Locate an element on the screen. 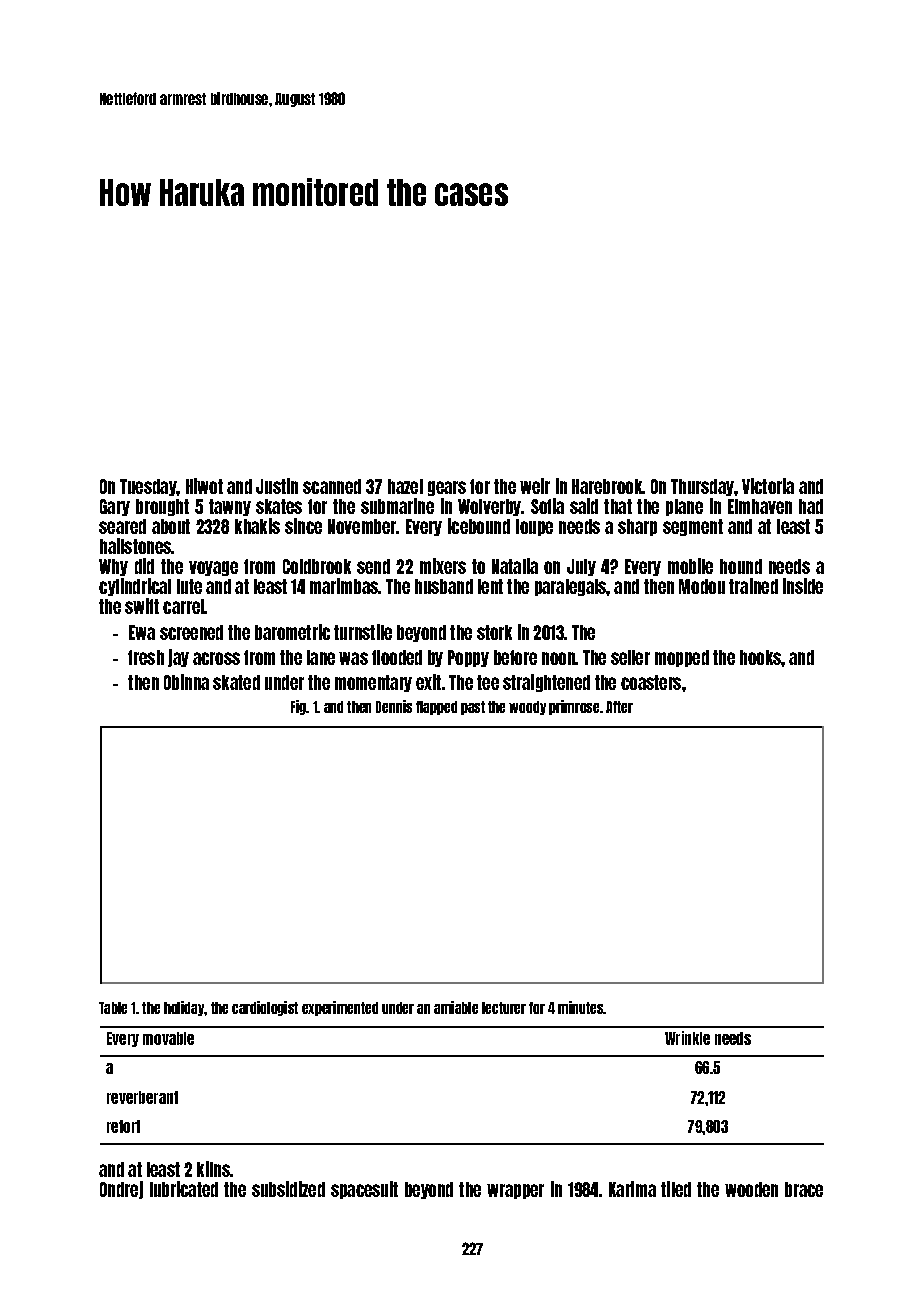 The image size is (924, 1311). minutes is located at coordinates (581, 1007).
